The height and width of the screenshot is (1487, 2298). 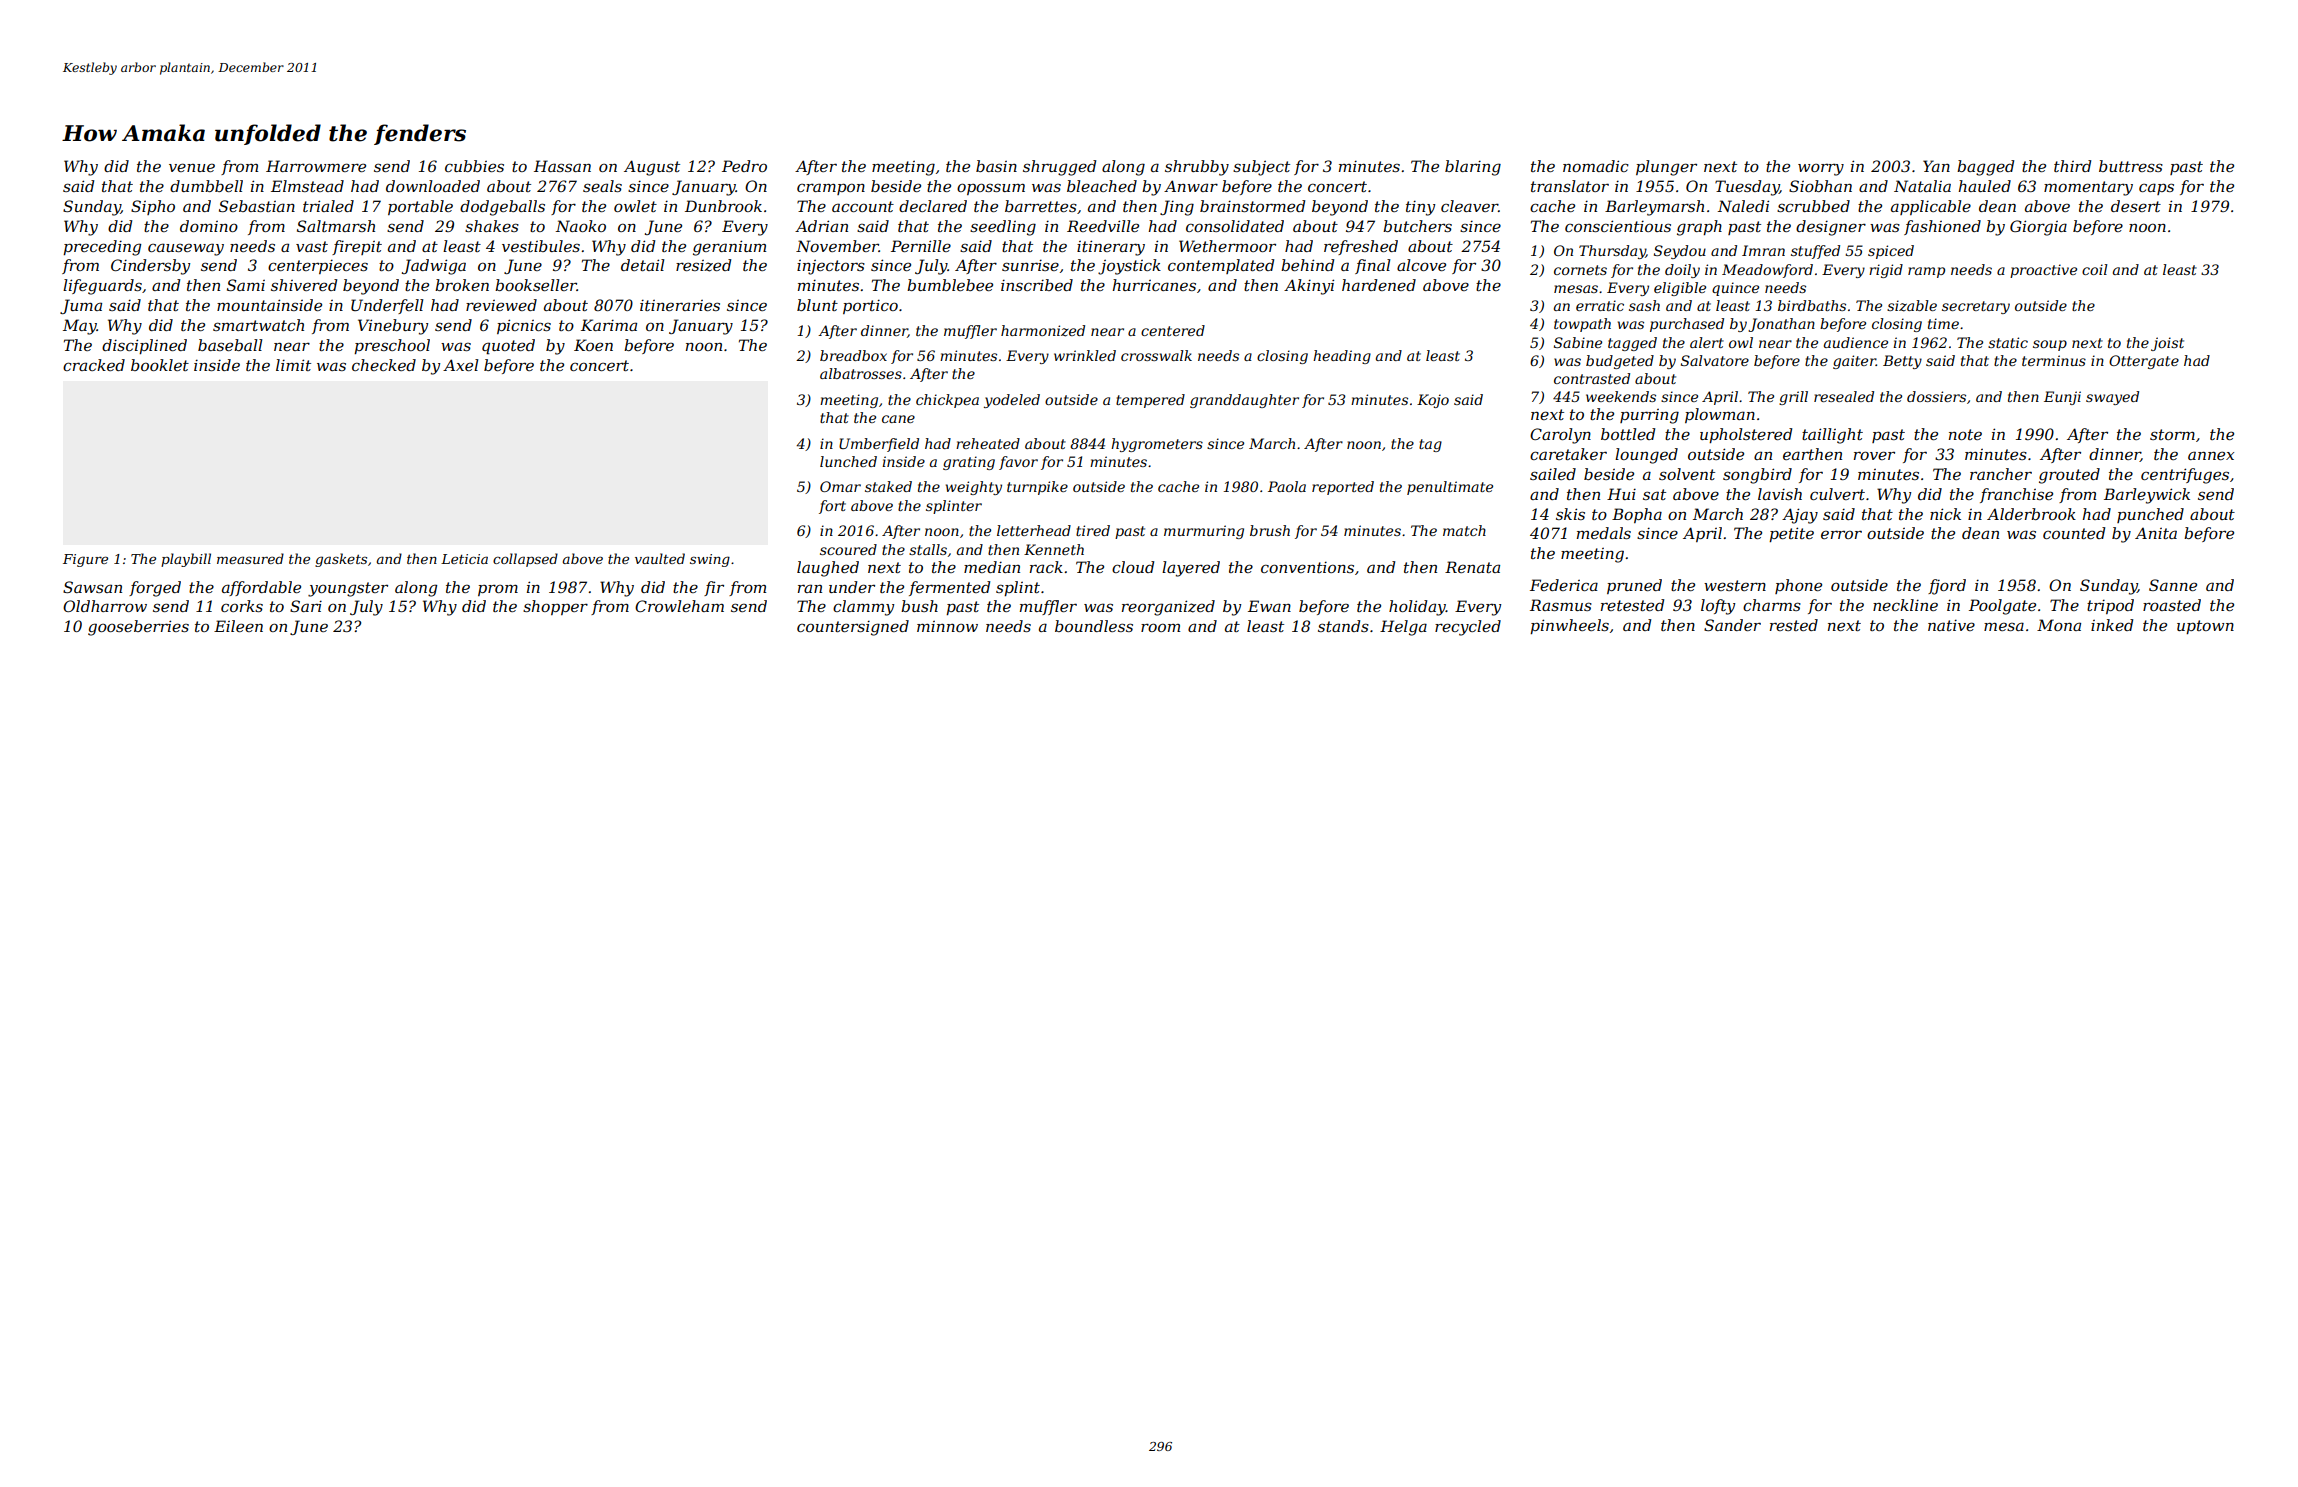 I want to click on native, so click(x=1951, y=625).
